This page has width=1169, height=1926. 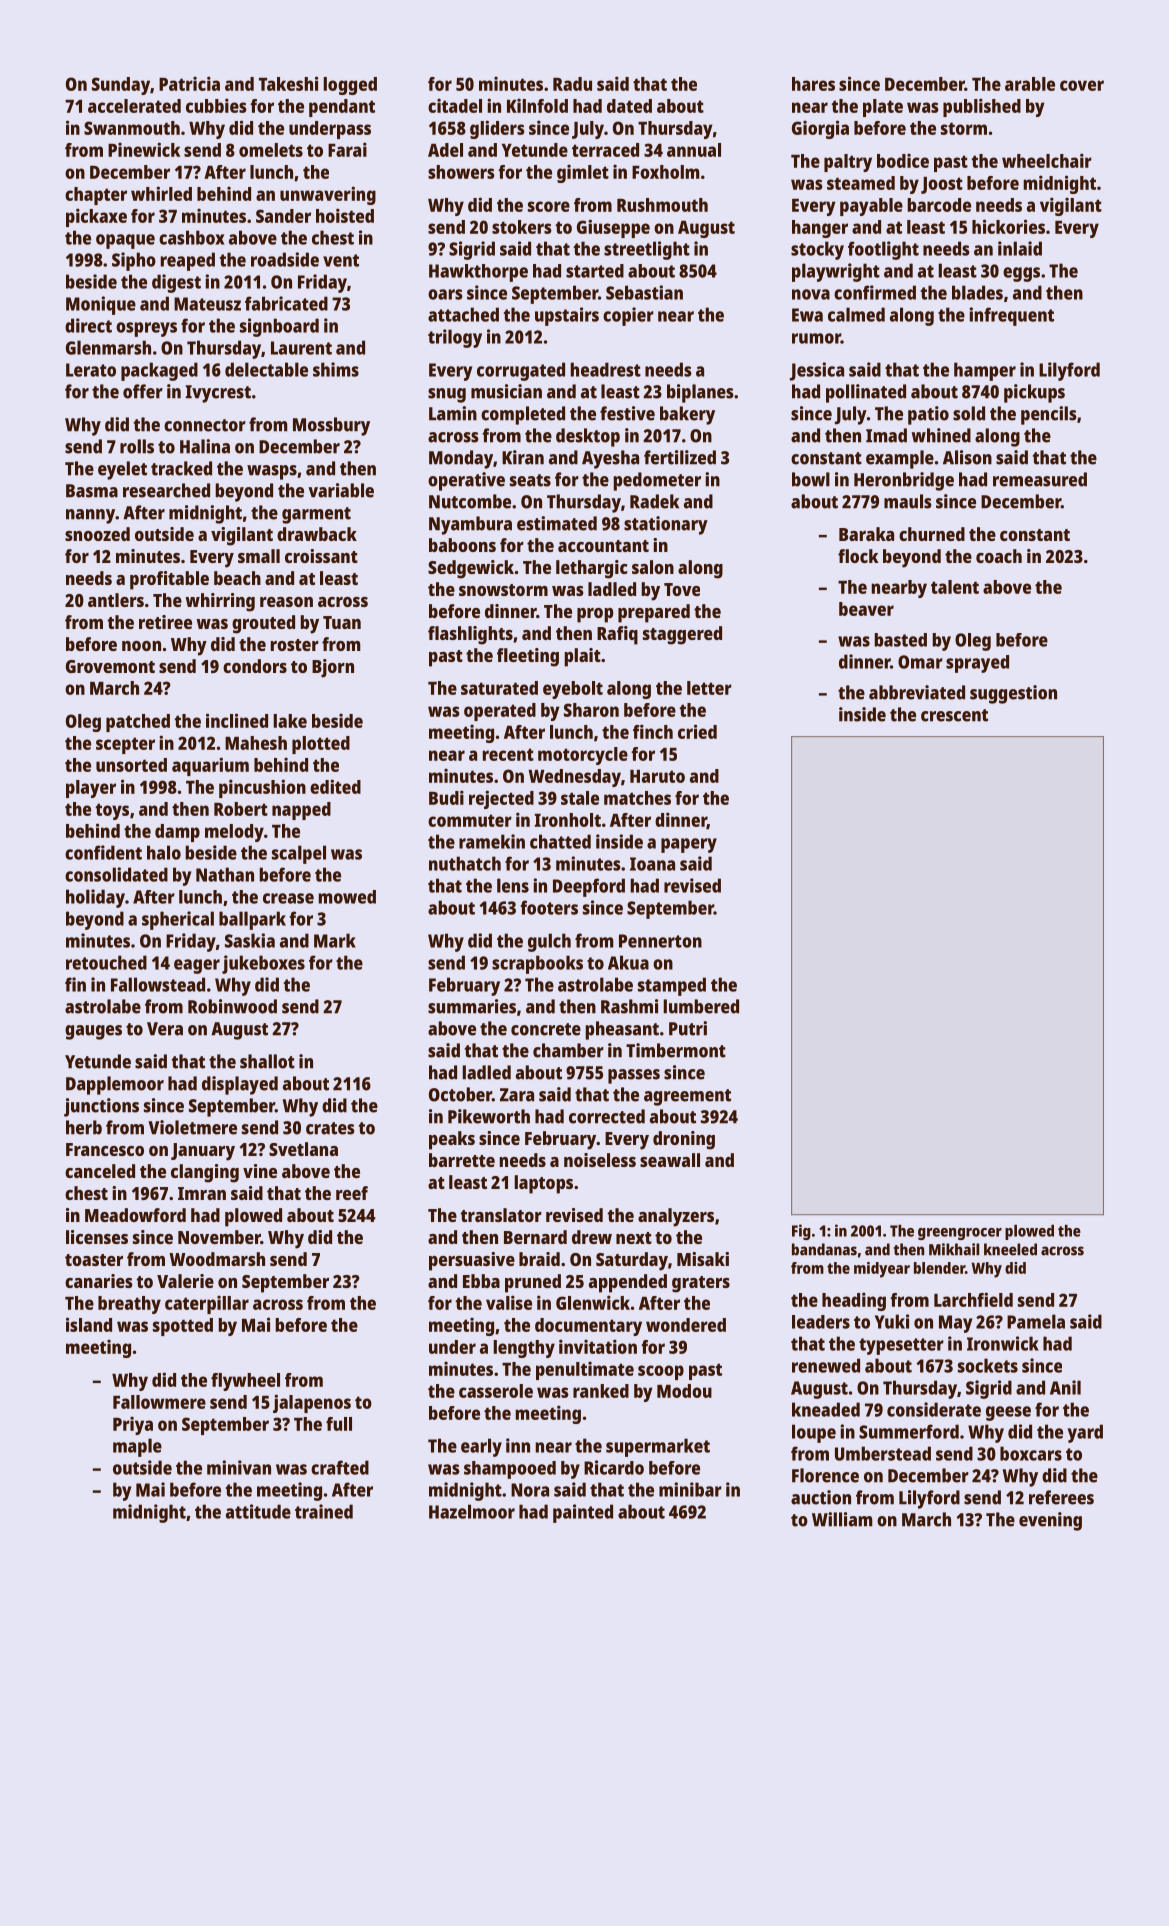 I want to click on evening, so click(x=1050, y=1521).
